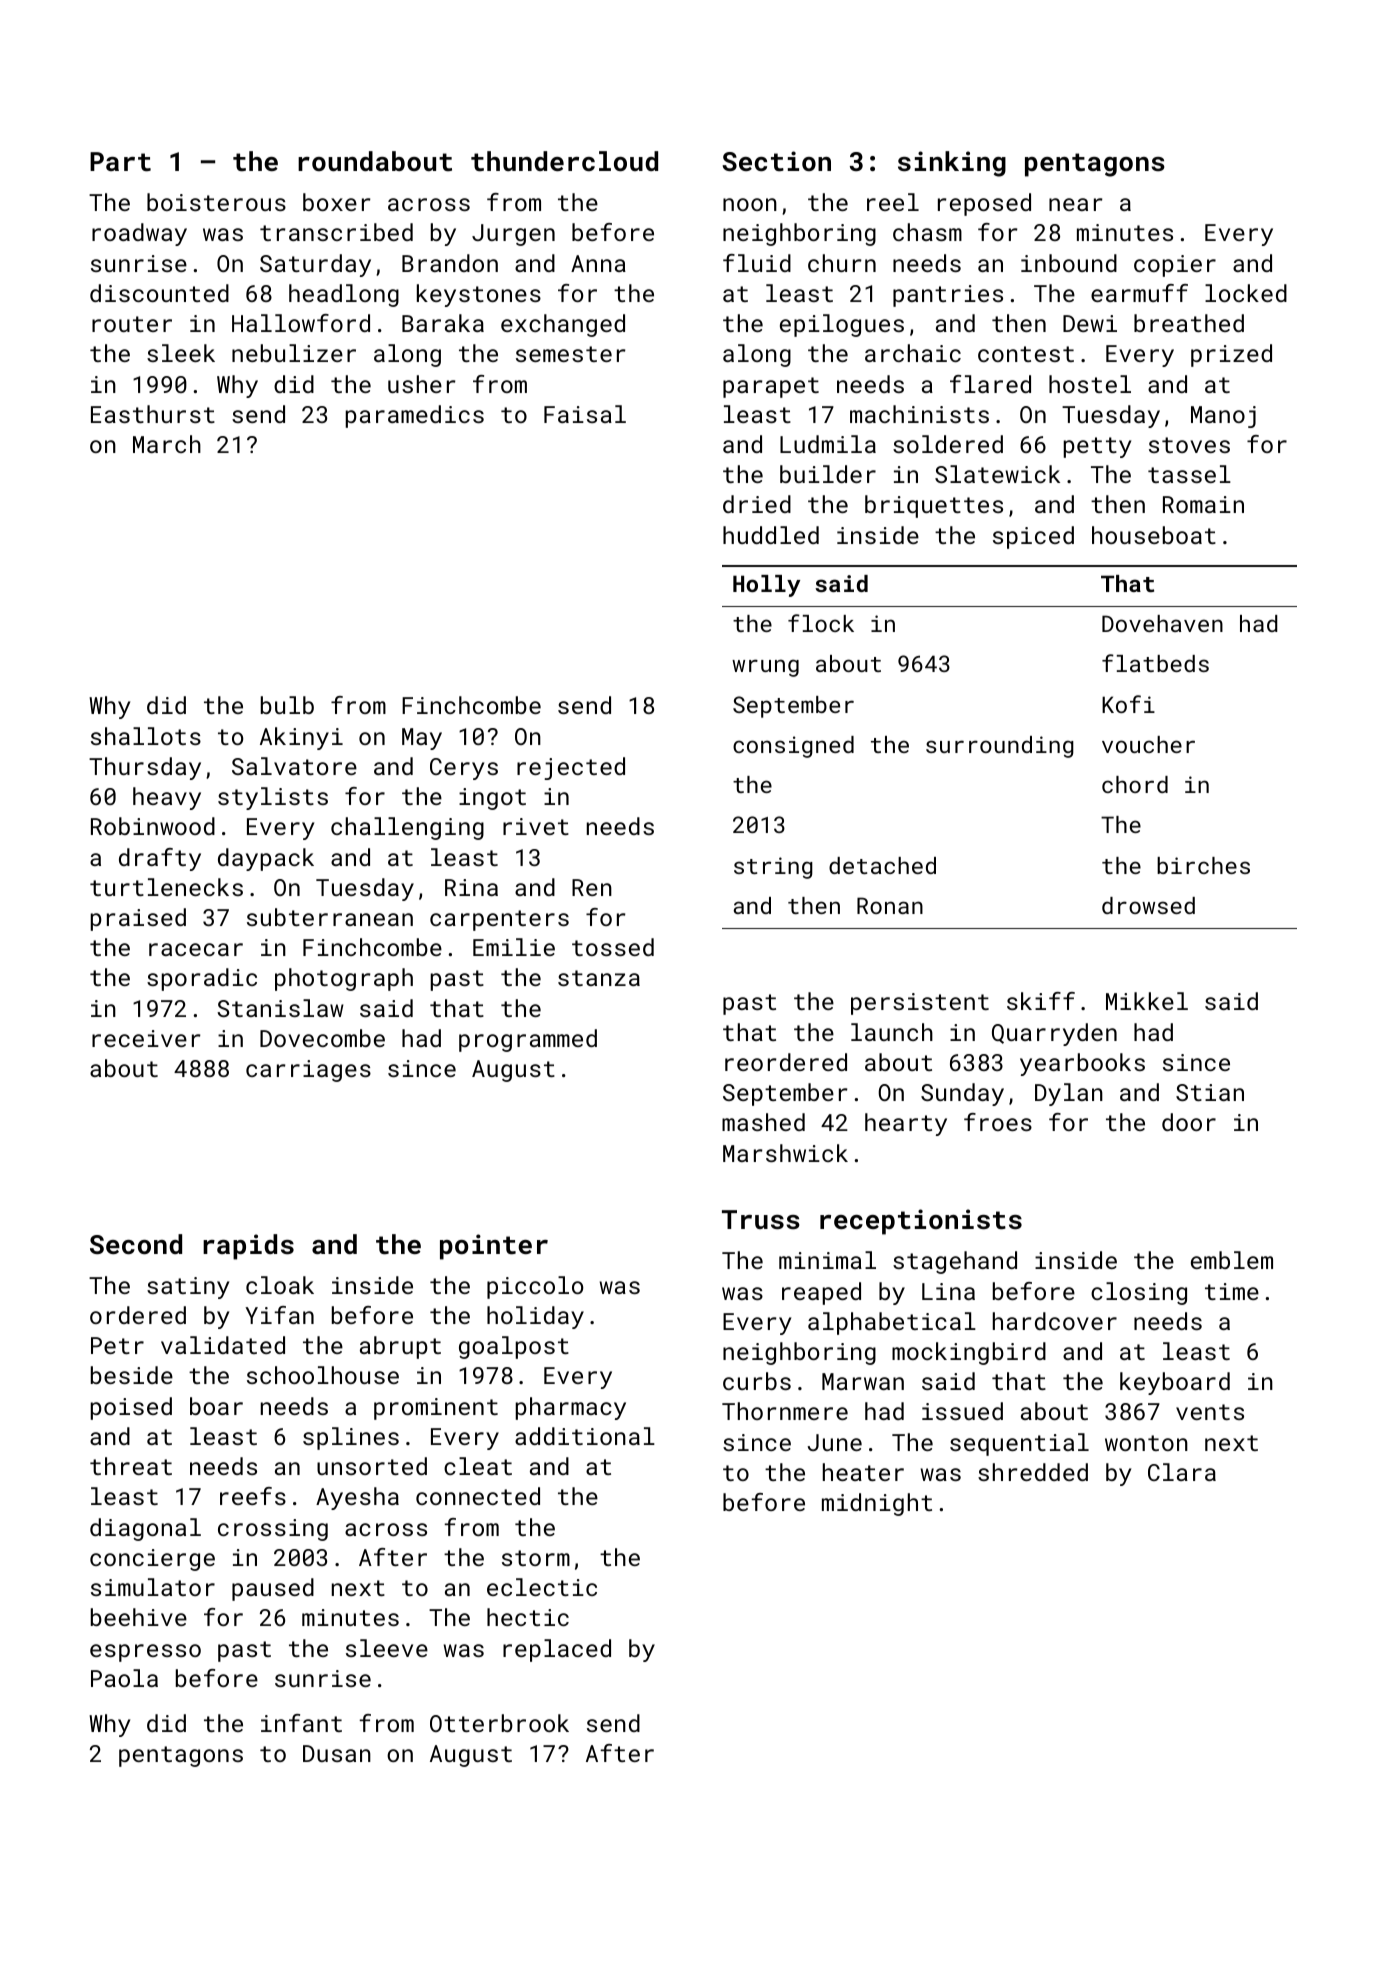 The width and height of the image is (1386, 1969). Describe the element at coordinates (422, 739) in the image. I see `May` at that location.
